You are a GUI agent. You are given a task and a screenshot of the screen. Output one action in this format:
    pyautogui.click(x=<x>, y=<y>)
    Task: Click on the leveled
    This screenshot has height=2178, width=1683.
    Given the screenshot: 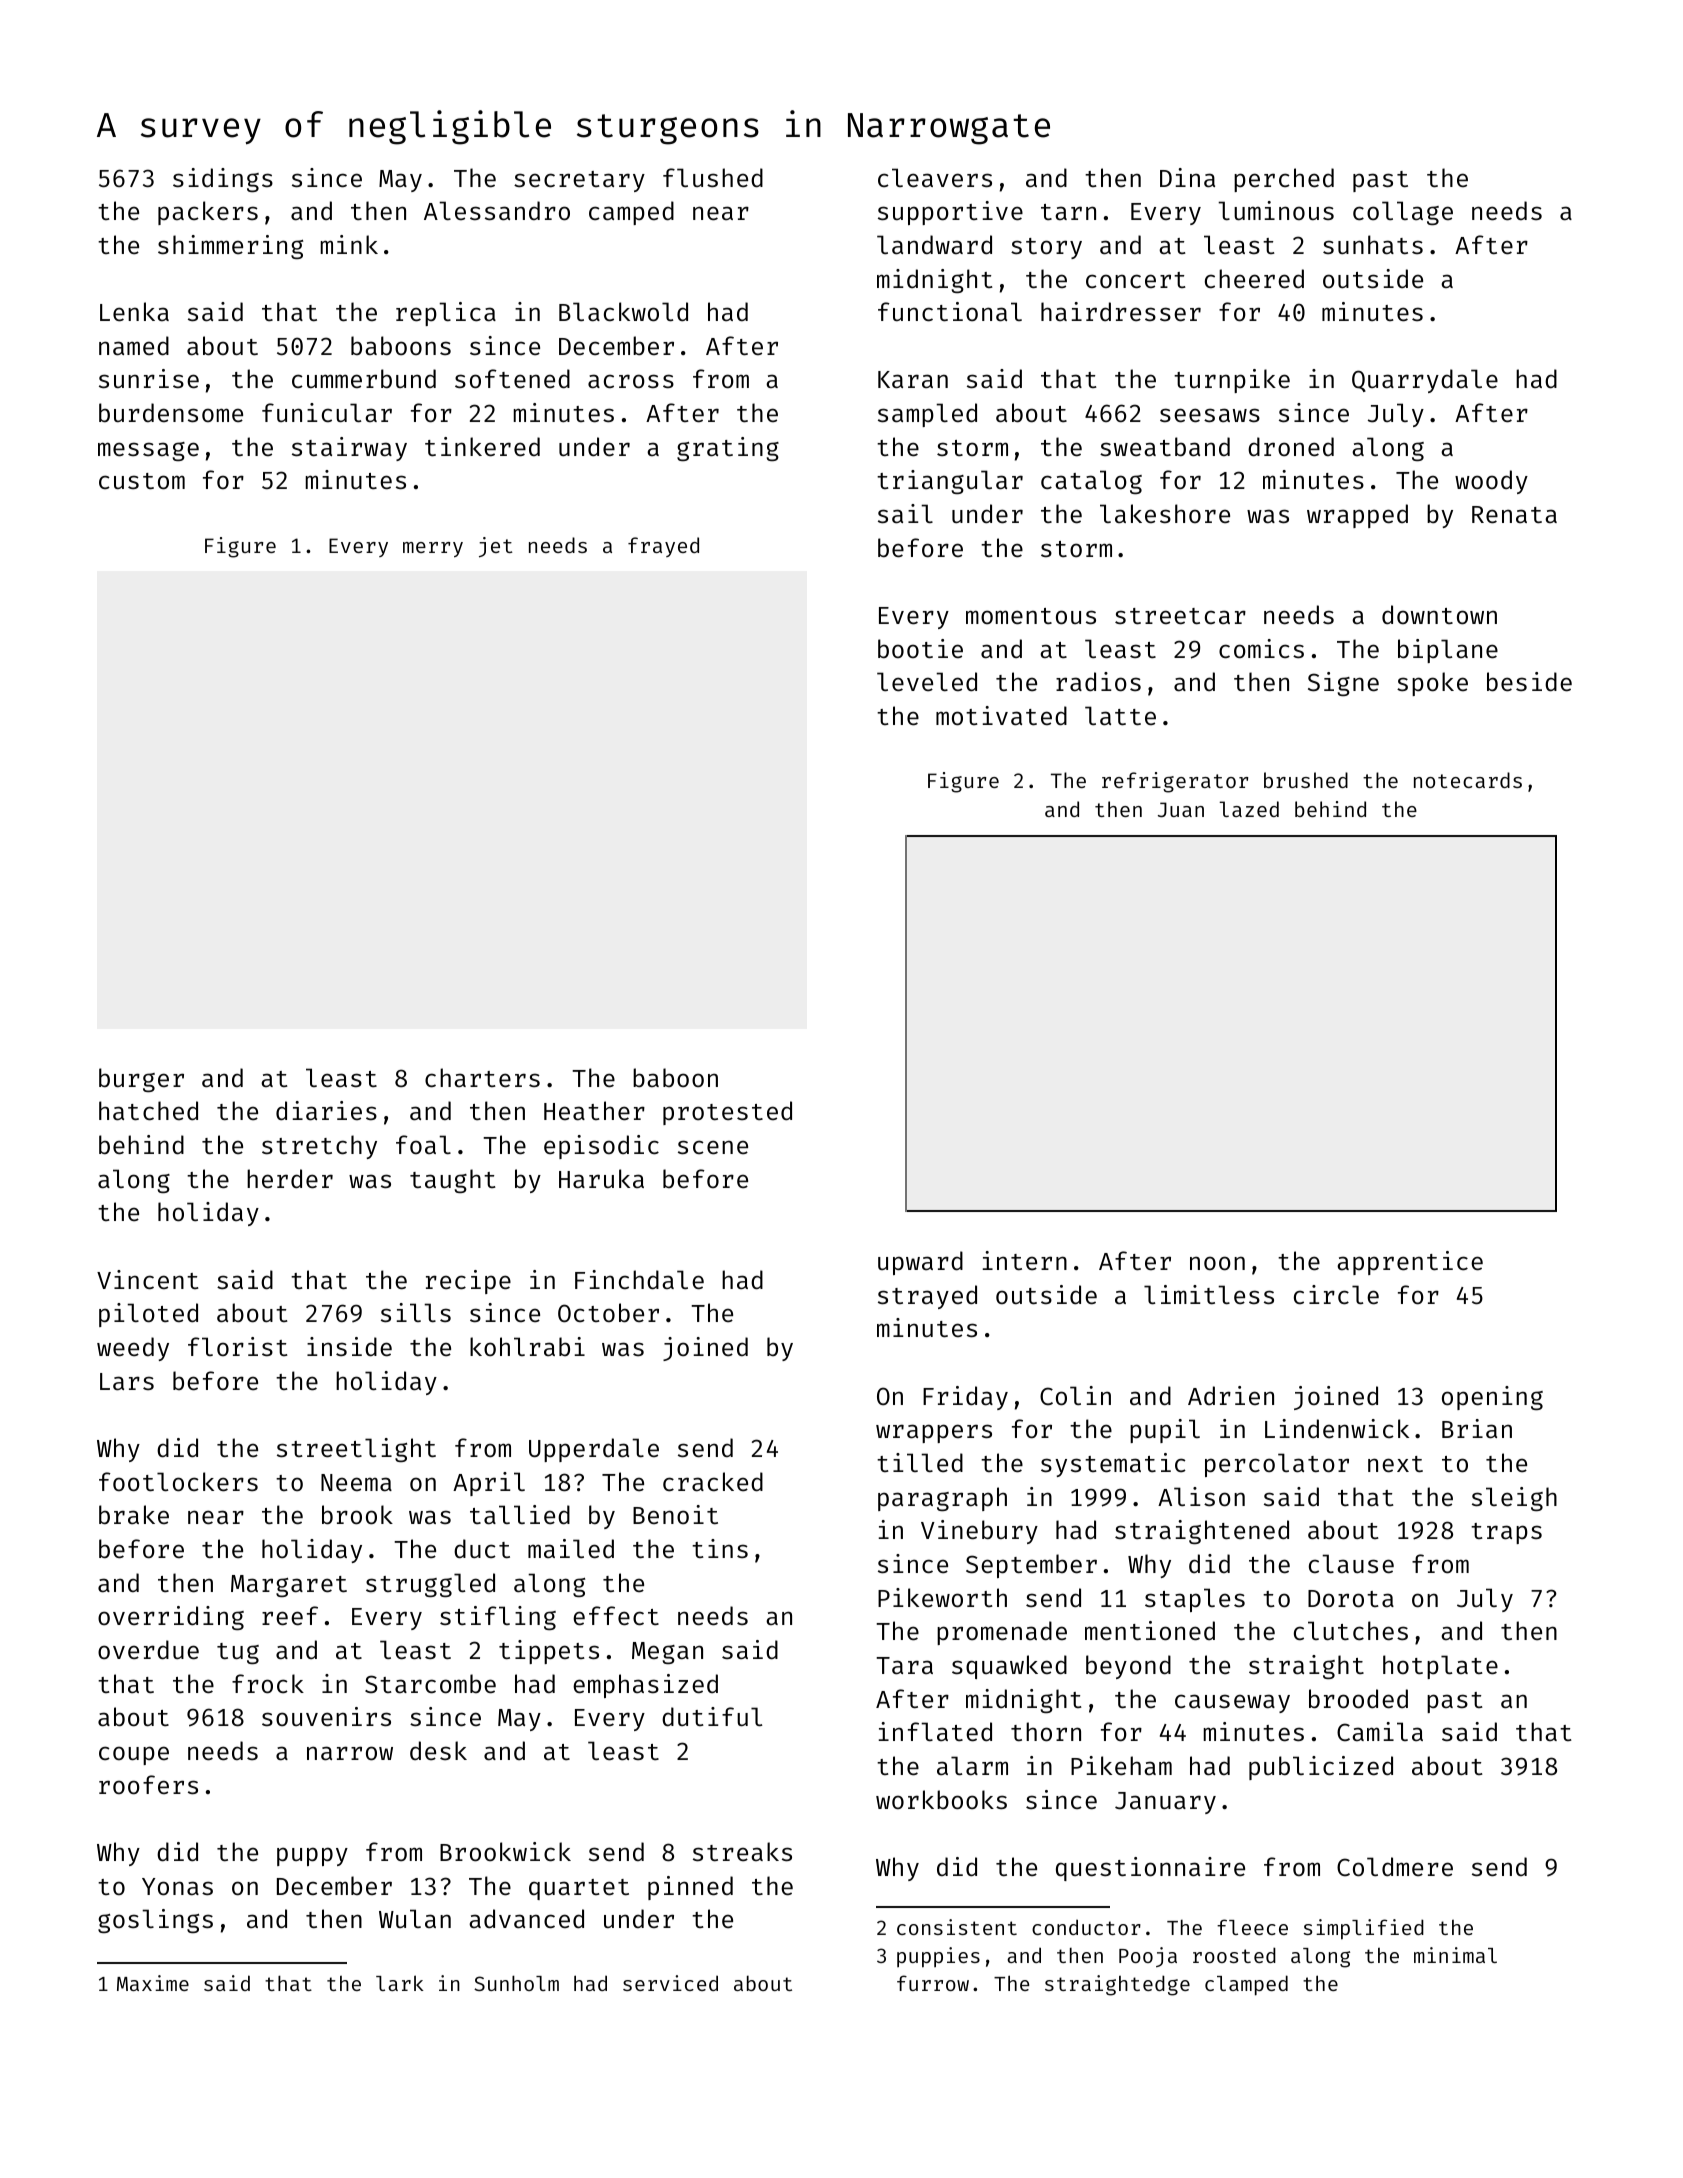 What is the action you would take?
    pyautogui.click(x=927, y=682)
